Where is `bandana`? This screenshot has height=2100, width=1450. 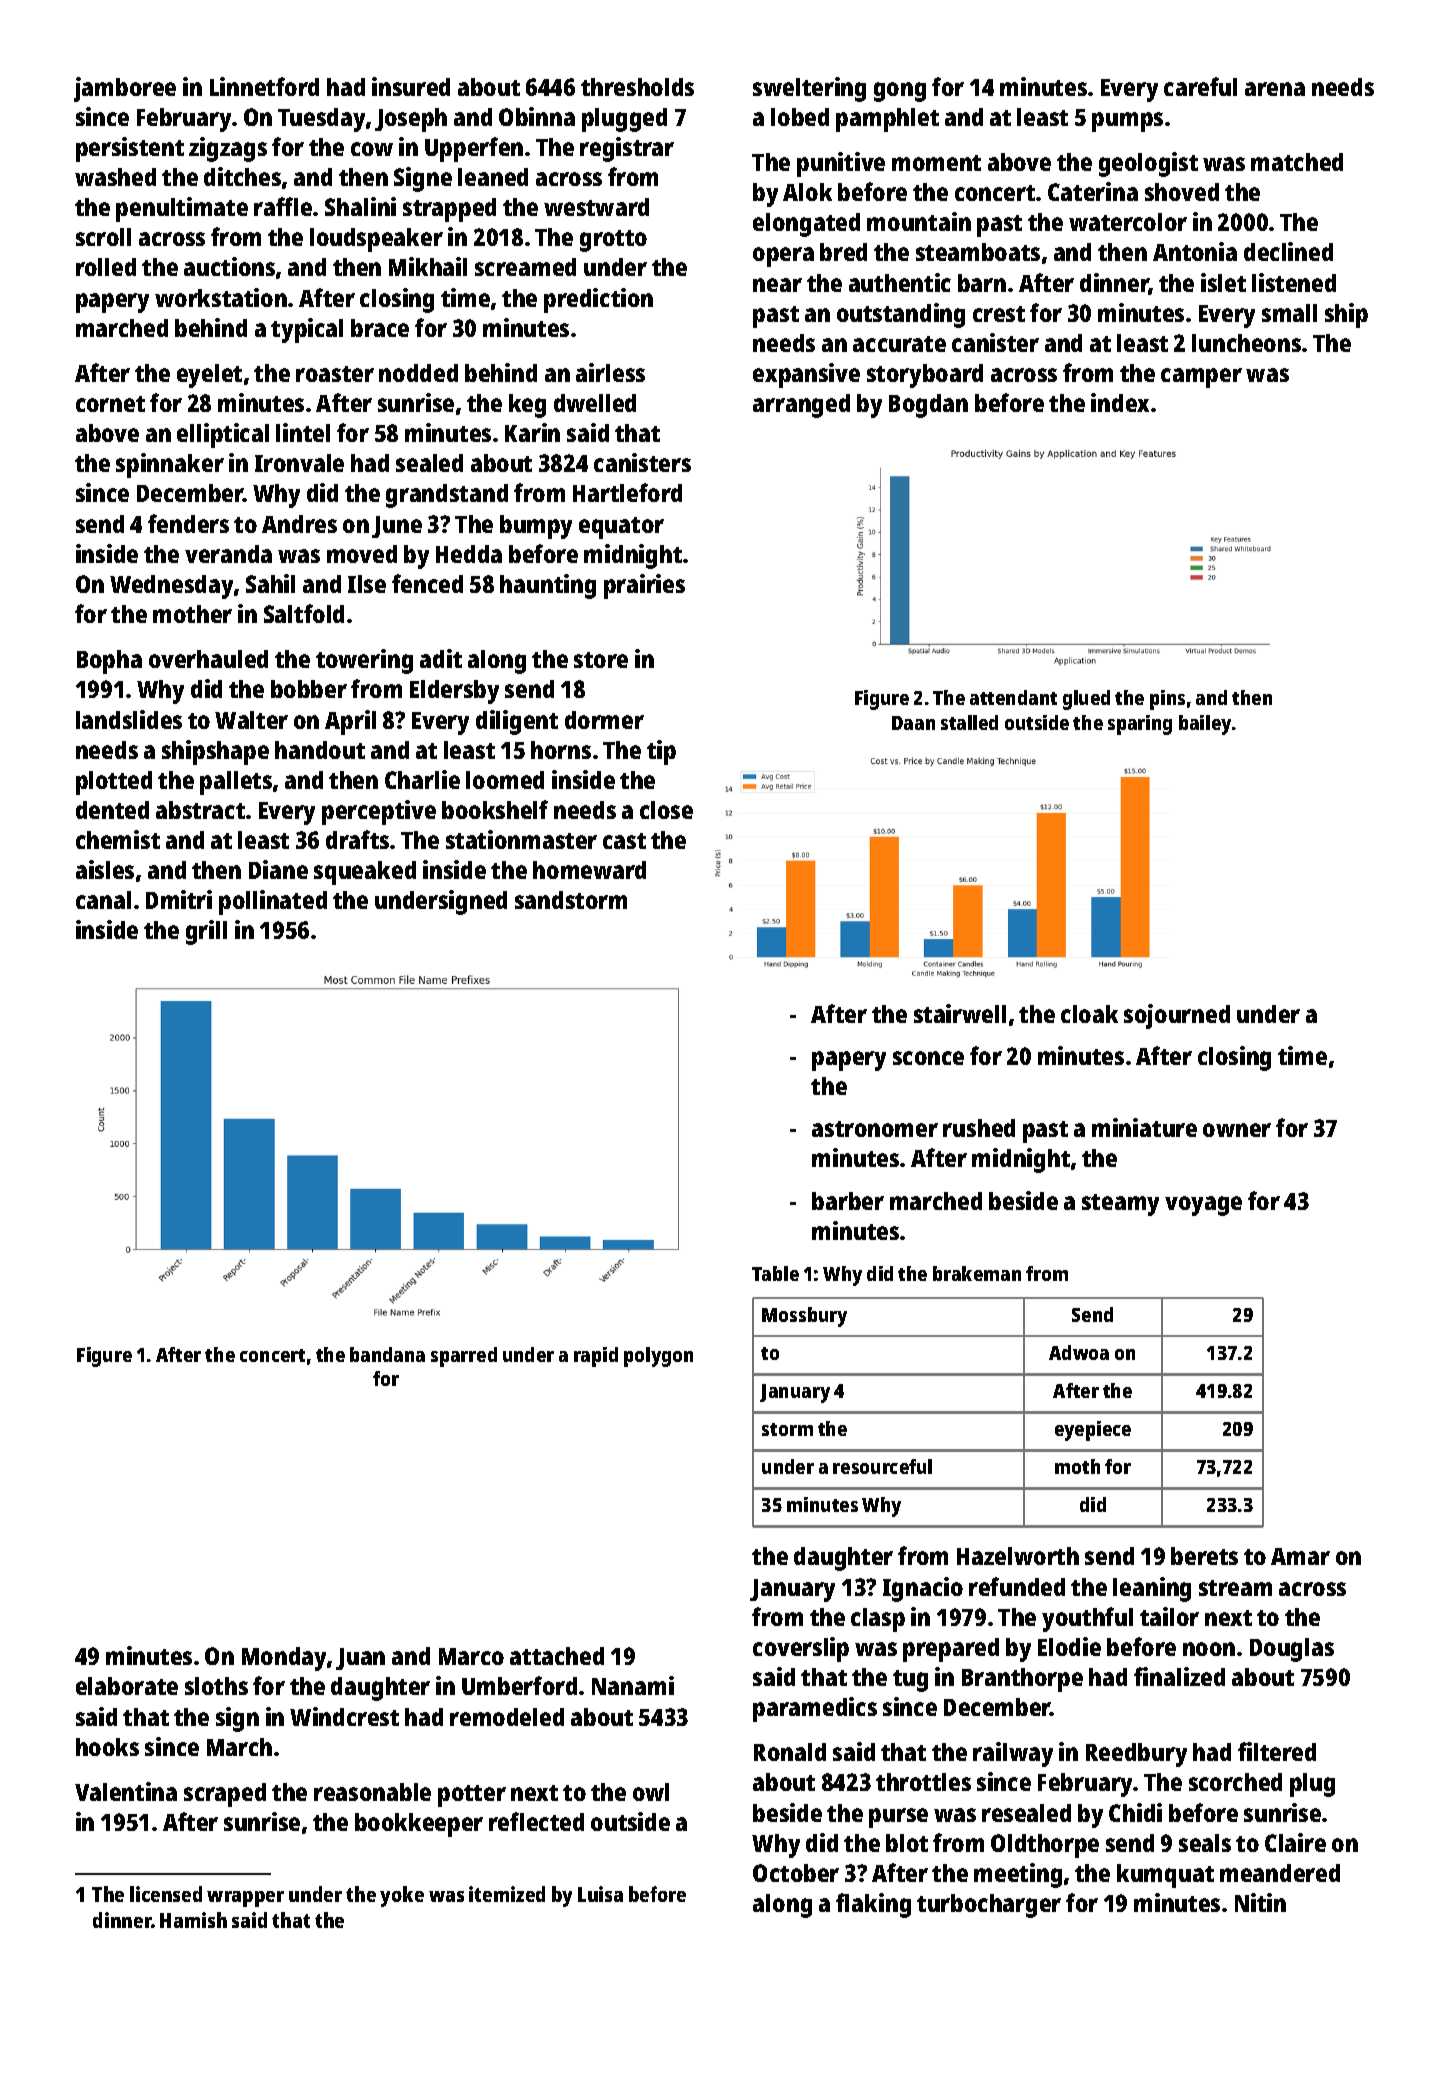 bandana is located at coordinates (387, 1354).
